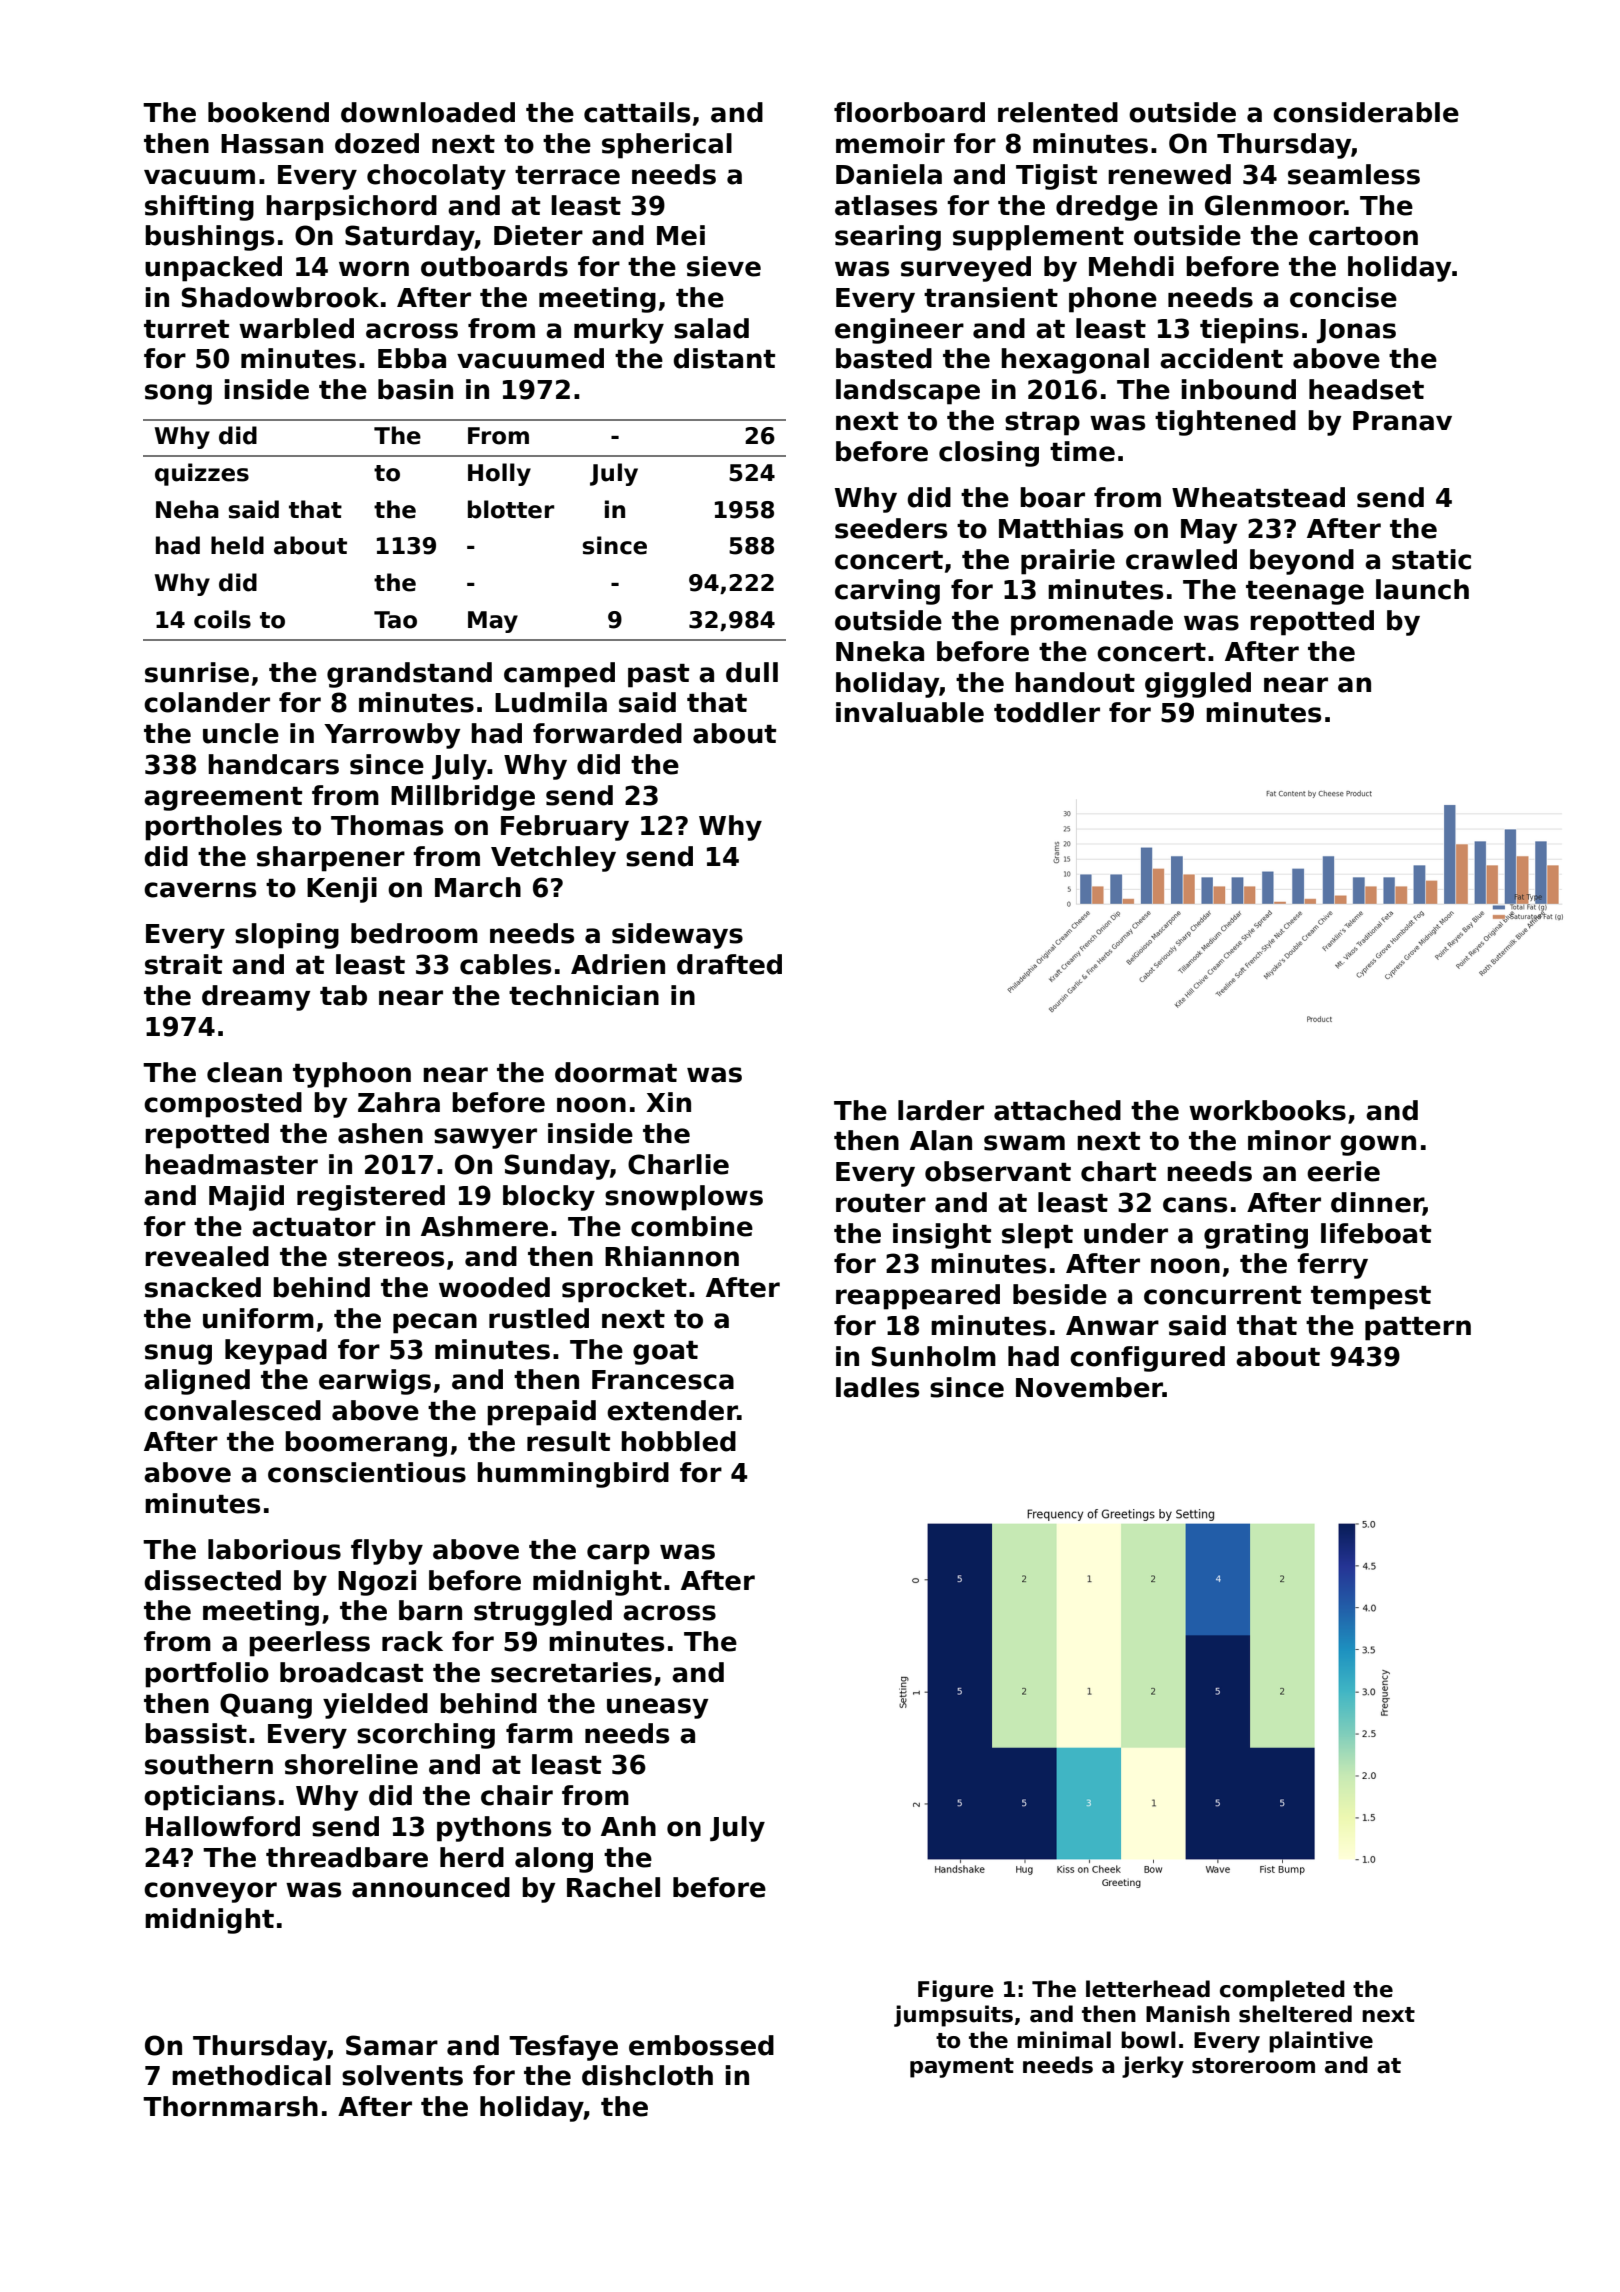  Describe the element at coordinates (1282, 1991) in the image. I see `completed` at that location.
